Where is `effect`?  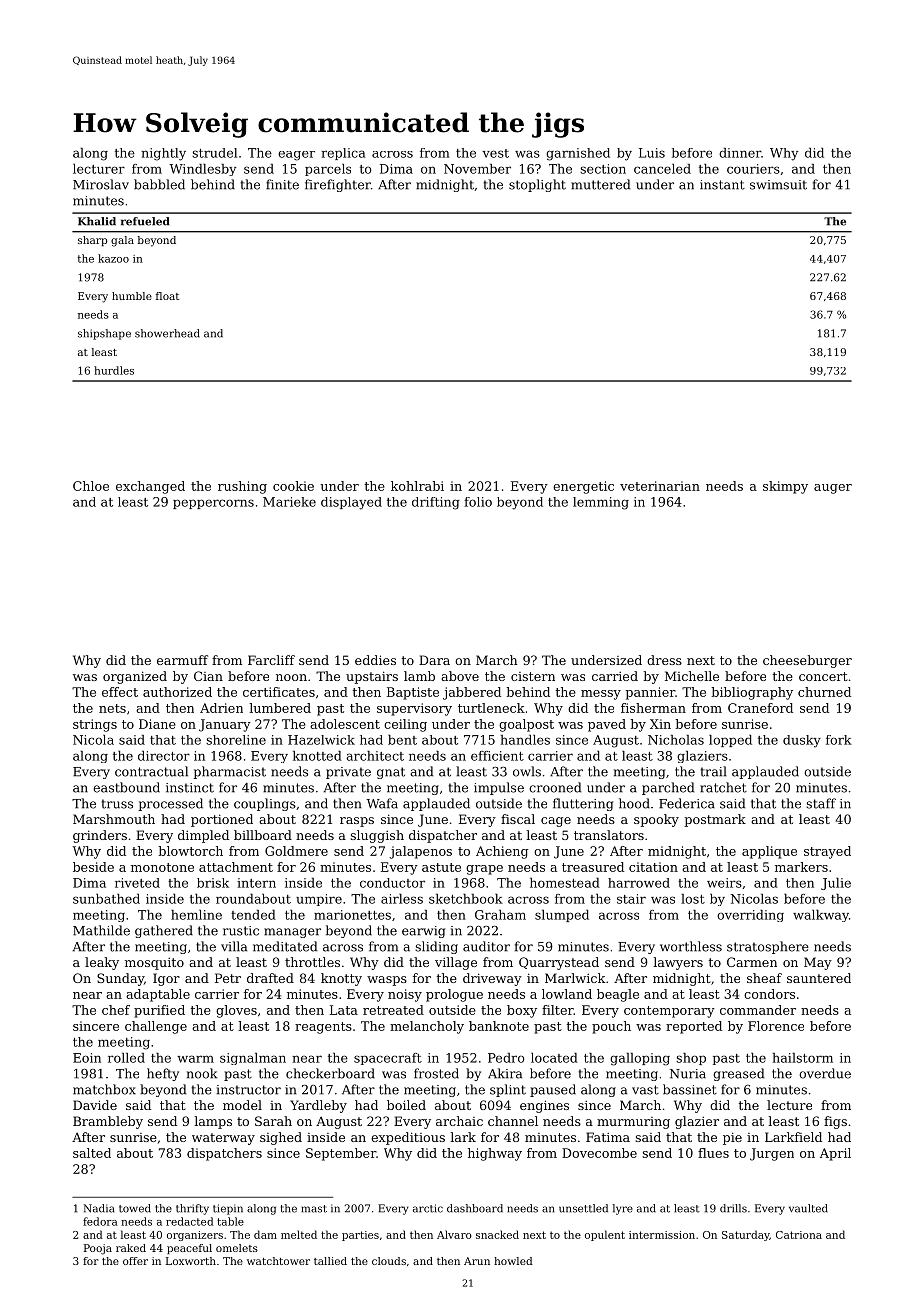 effect is located at coordinates (120, 692).
